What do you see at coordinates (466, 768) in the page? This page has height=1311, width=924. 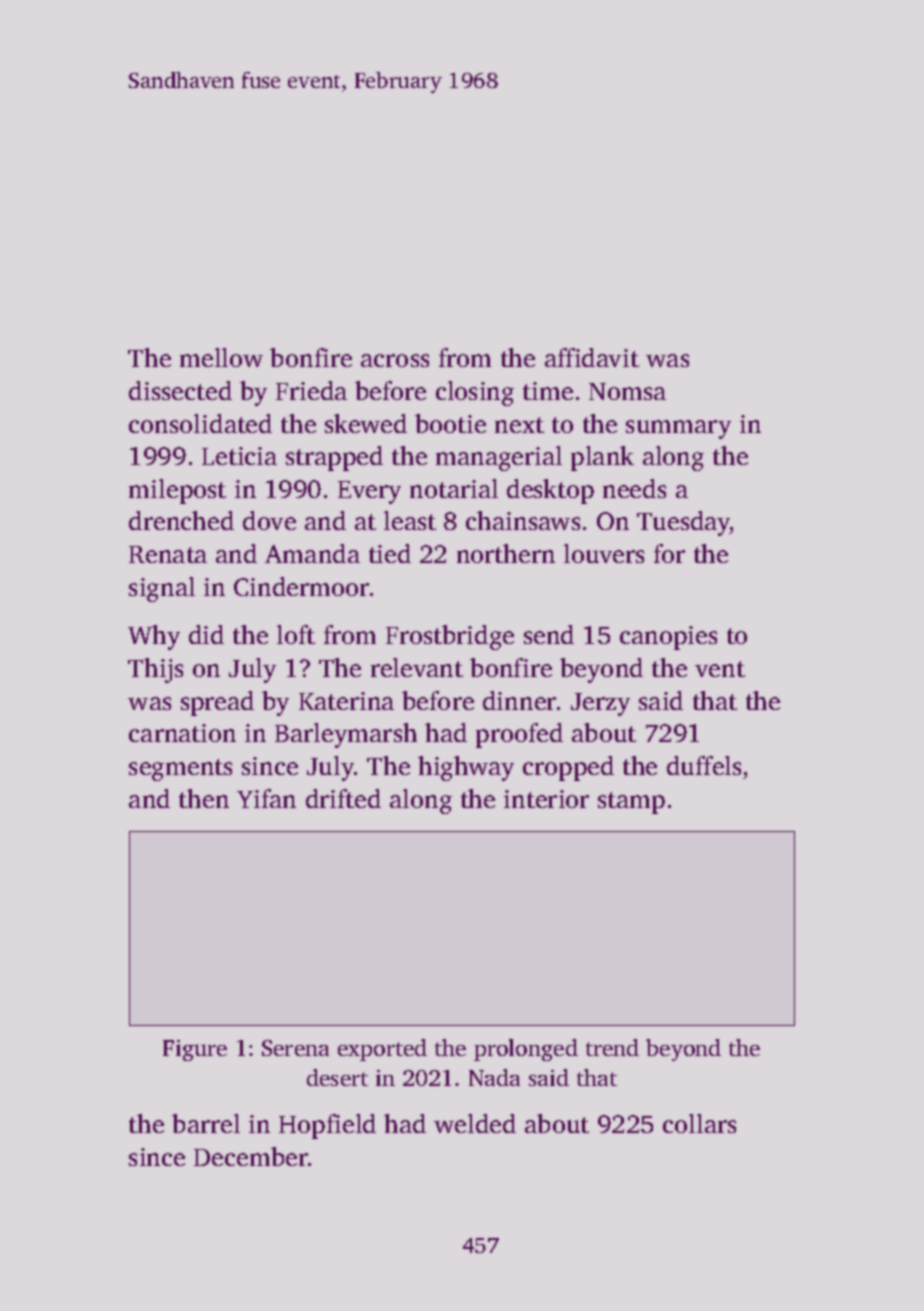 I see `highway` at bounding box center [466, 768].
